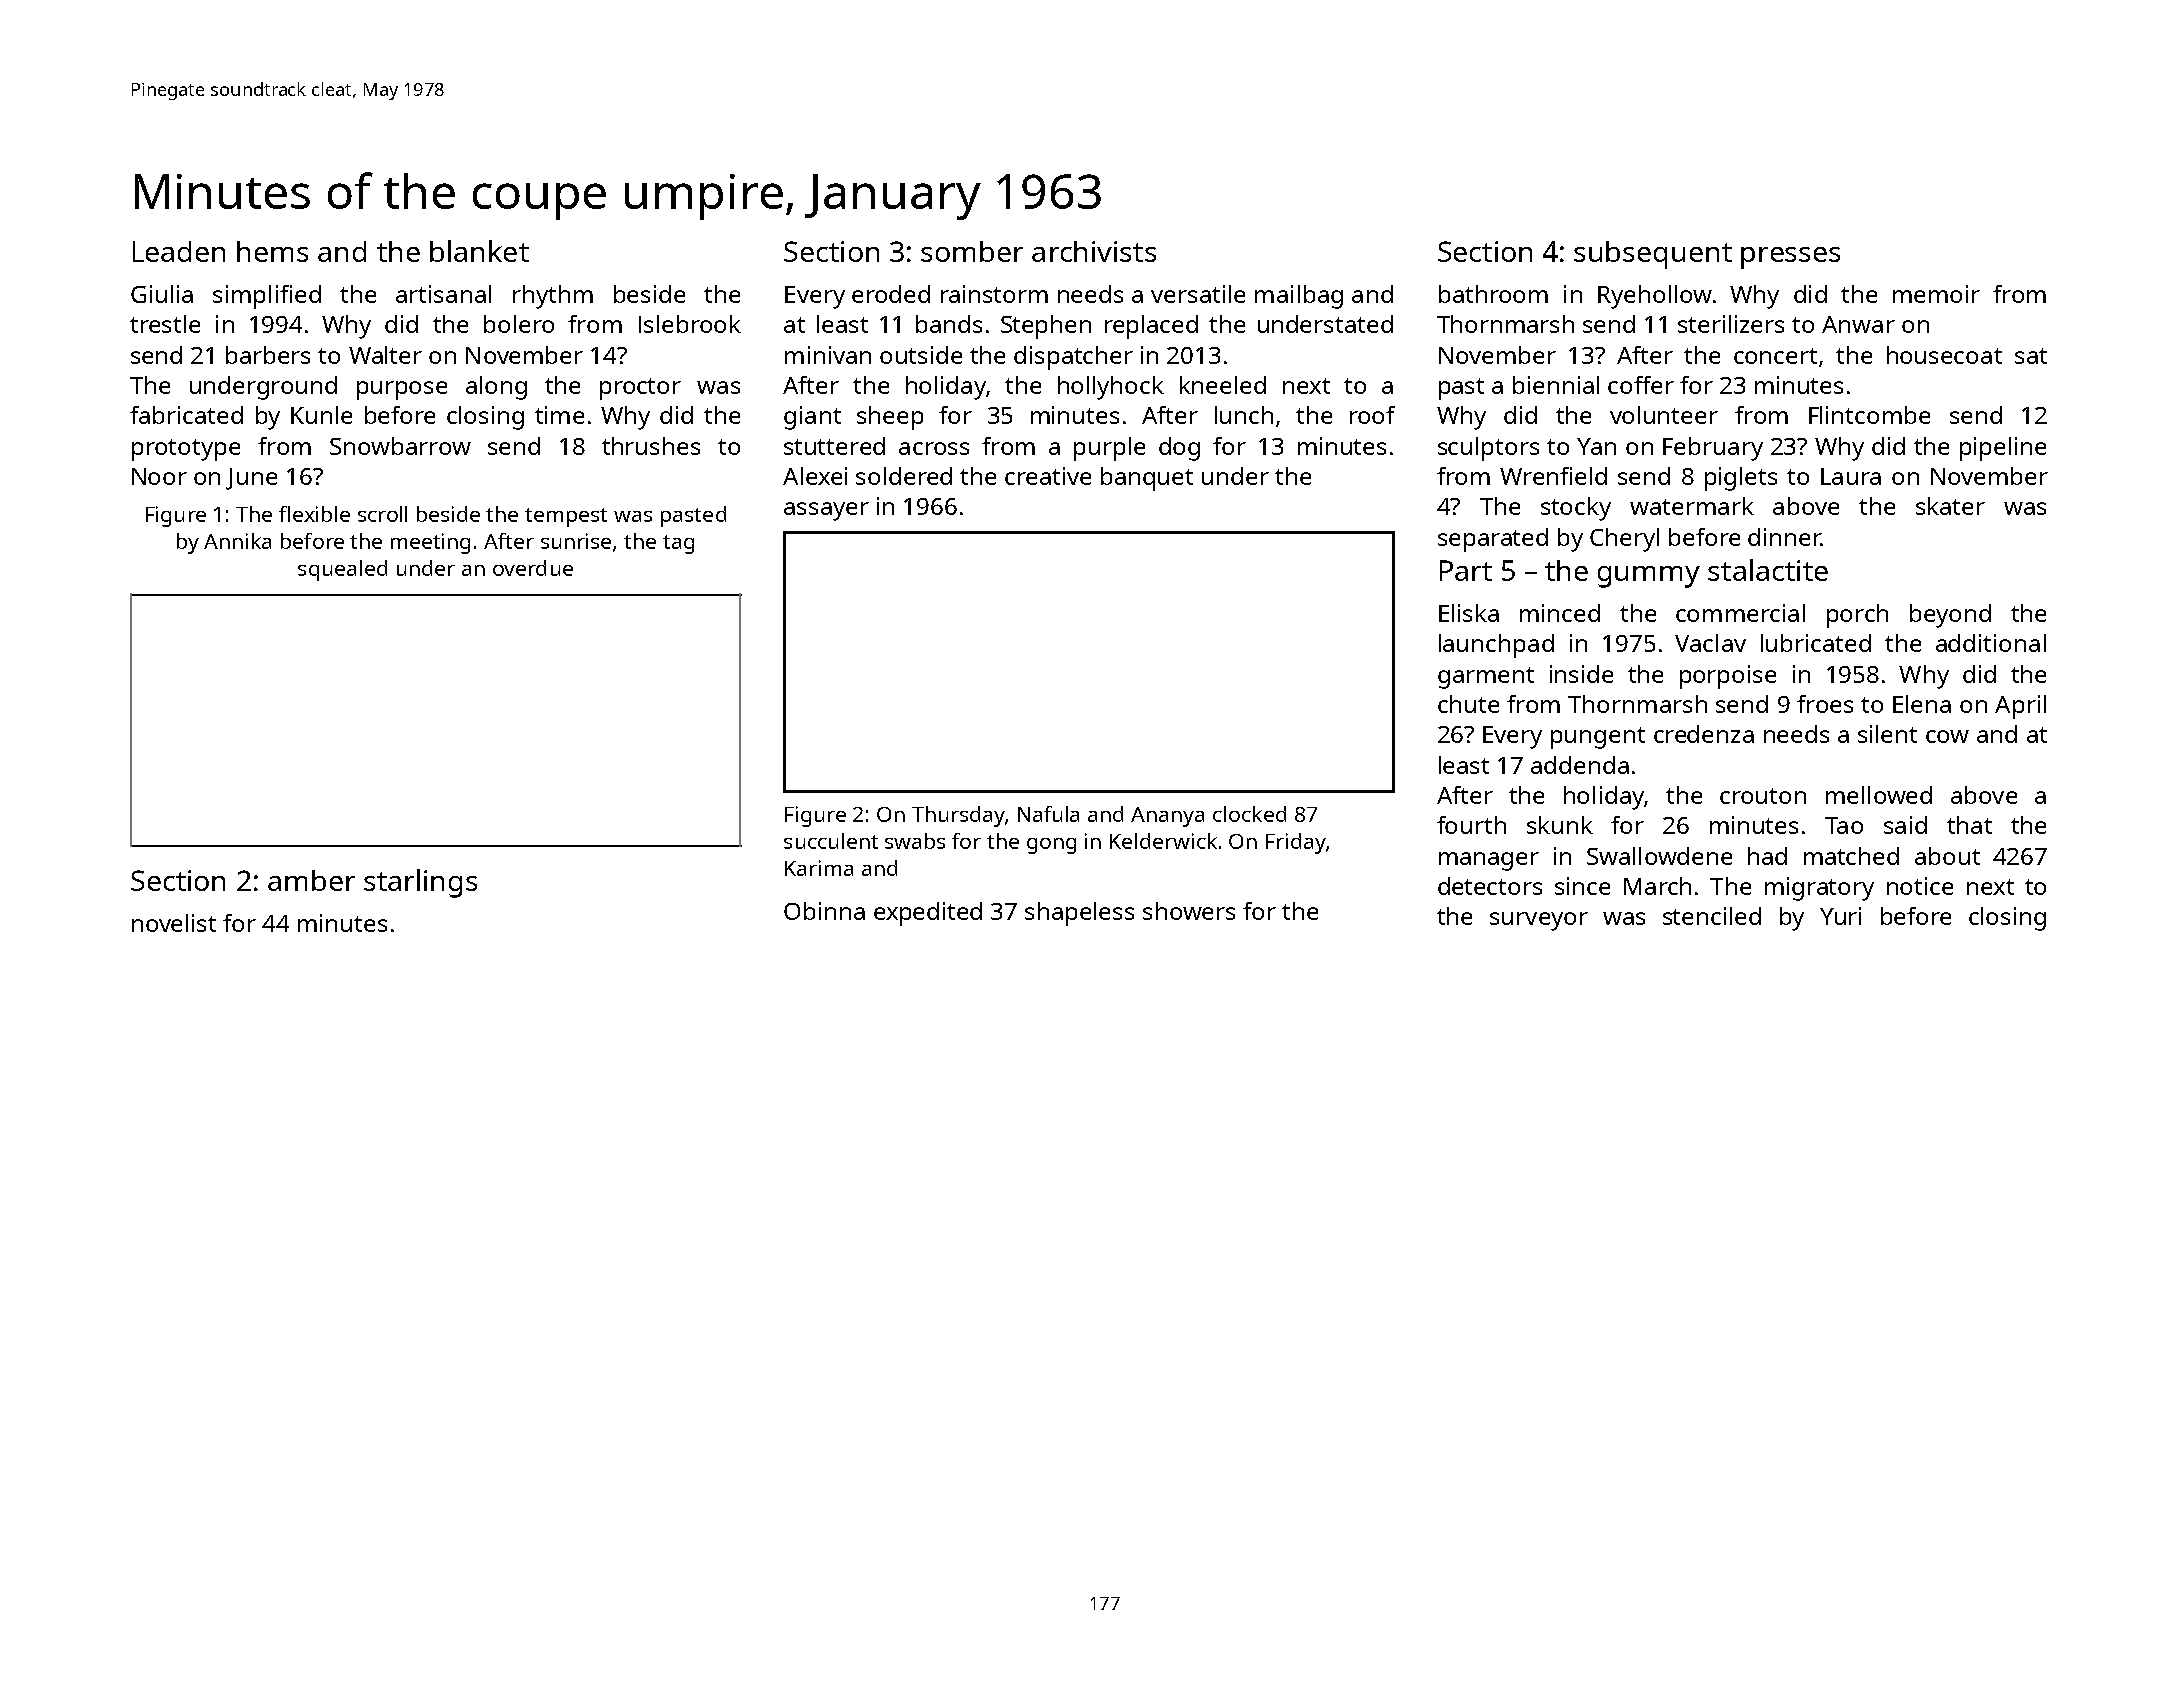 The width and height of the image is (2178, 1683). I want to click on Thursday, so click(958, 816).
